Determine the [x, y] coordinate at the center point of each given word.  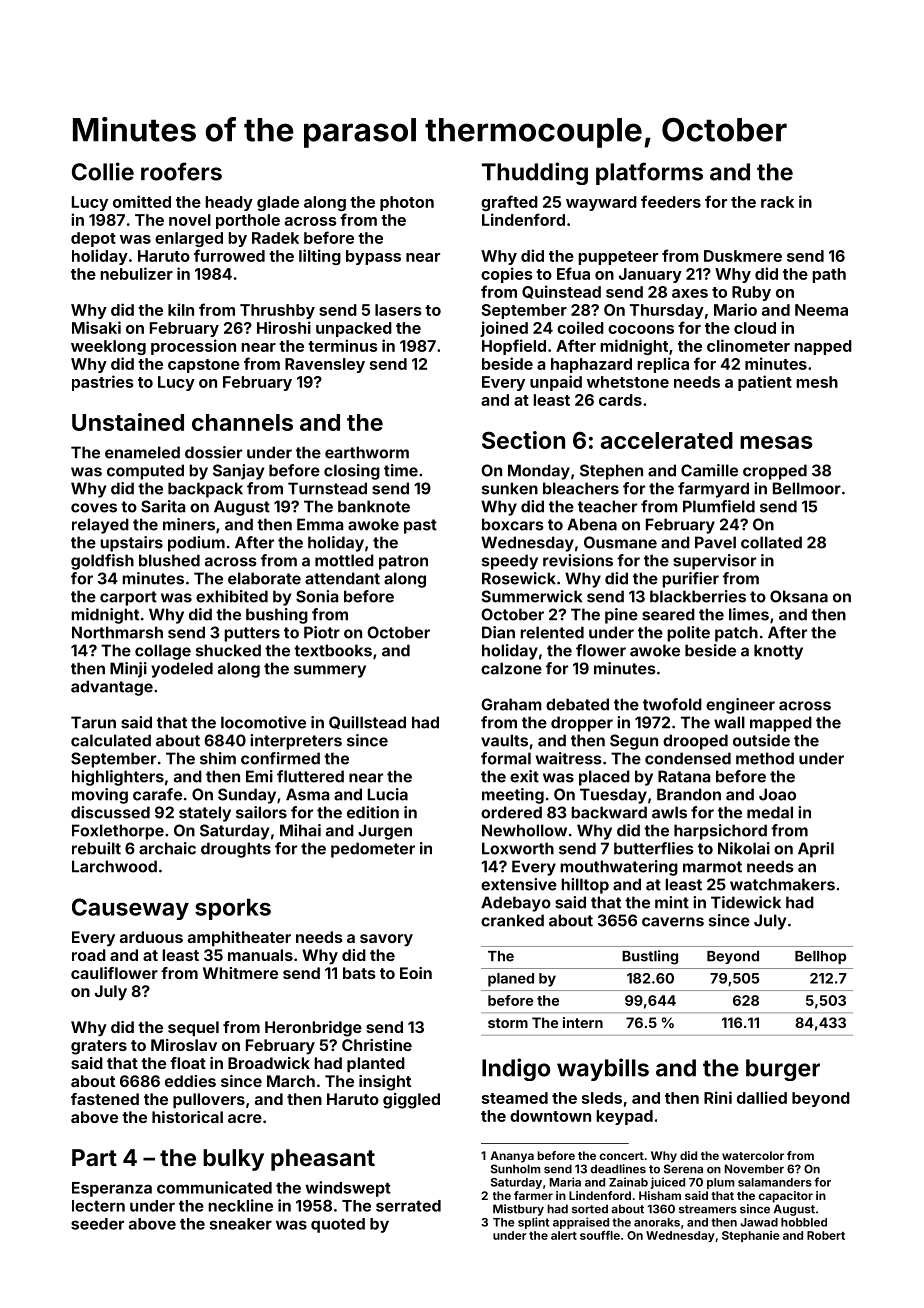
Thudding [535, 173]
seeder [97, 1224]
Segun [634, 742]
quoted [338, 1225]
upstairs [131, 544]
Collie [103, 171]
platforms [649, 173]
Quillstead [367, 722]
